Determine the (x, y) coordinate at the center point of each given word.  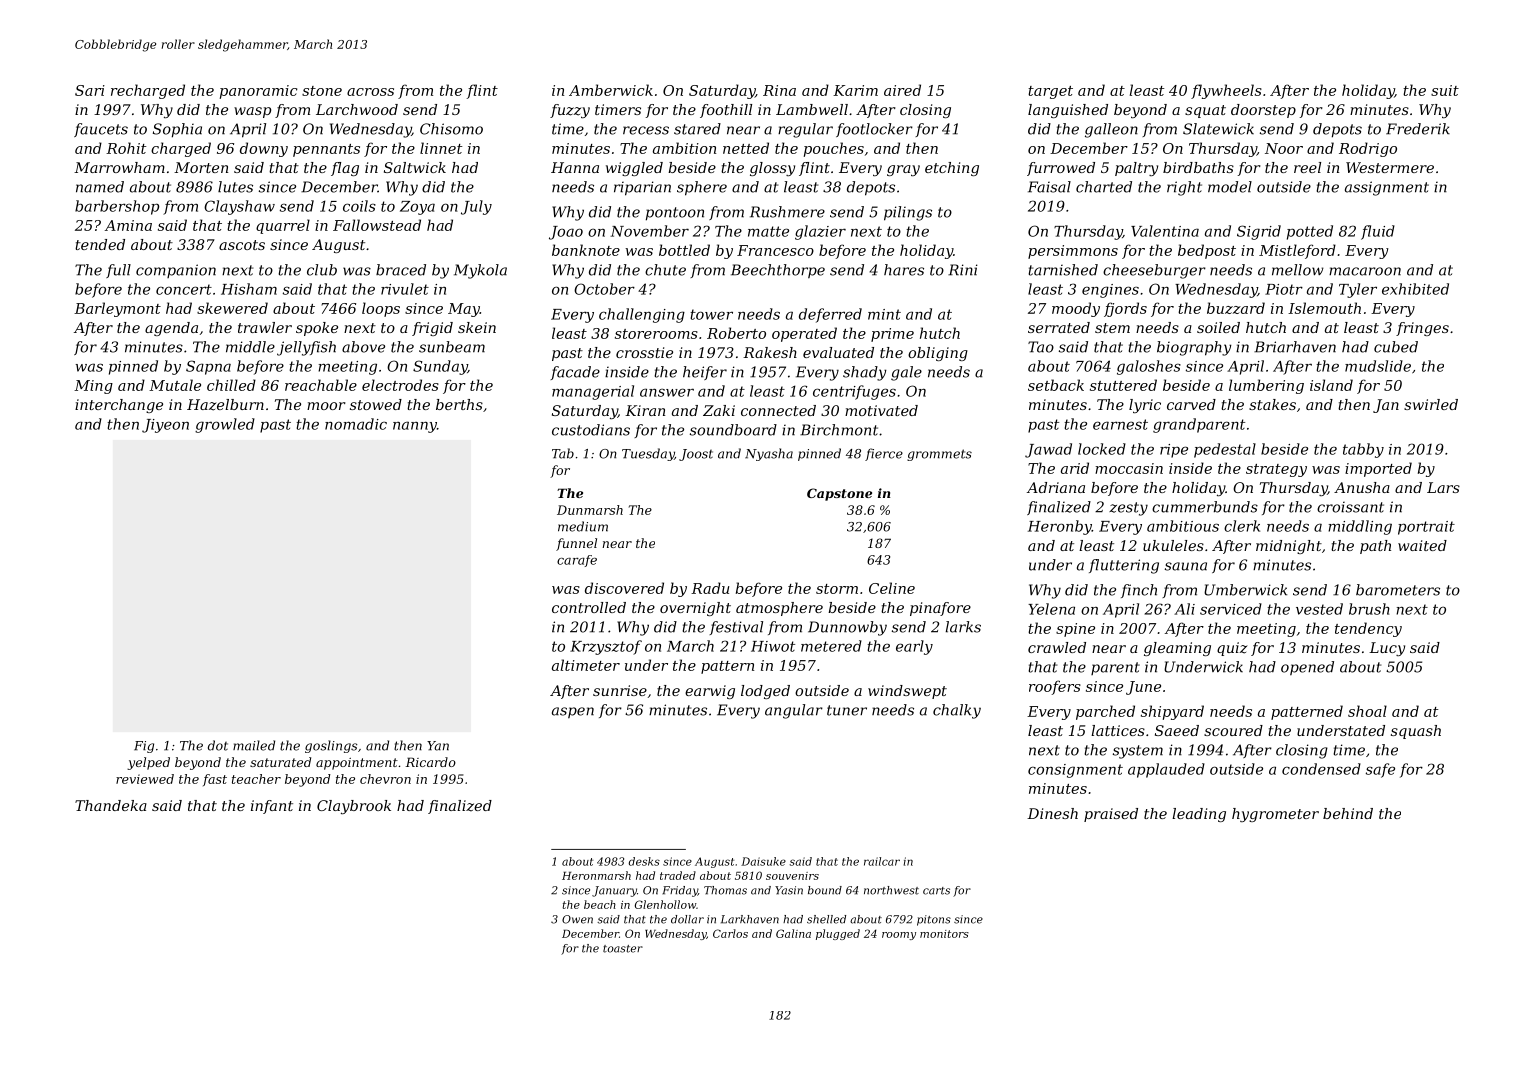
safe (1380, 770)
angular (794, 711)
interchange (119, 406)
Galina (793, 933)
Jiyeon (165, 426)
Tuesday (648, 454)
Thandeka (111, 805)
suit (1445, 90)
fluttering (1124, 566)
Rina (779, 90)
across (370, 92)
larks (963, 627)
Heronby (1060, 527)
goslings (331, 746)
